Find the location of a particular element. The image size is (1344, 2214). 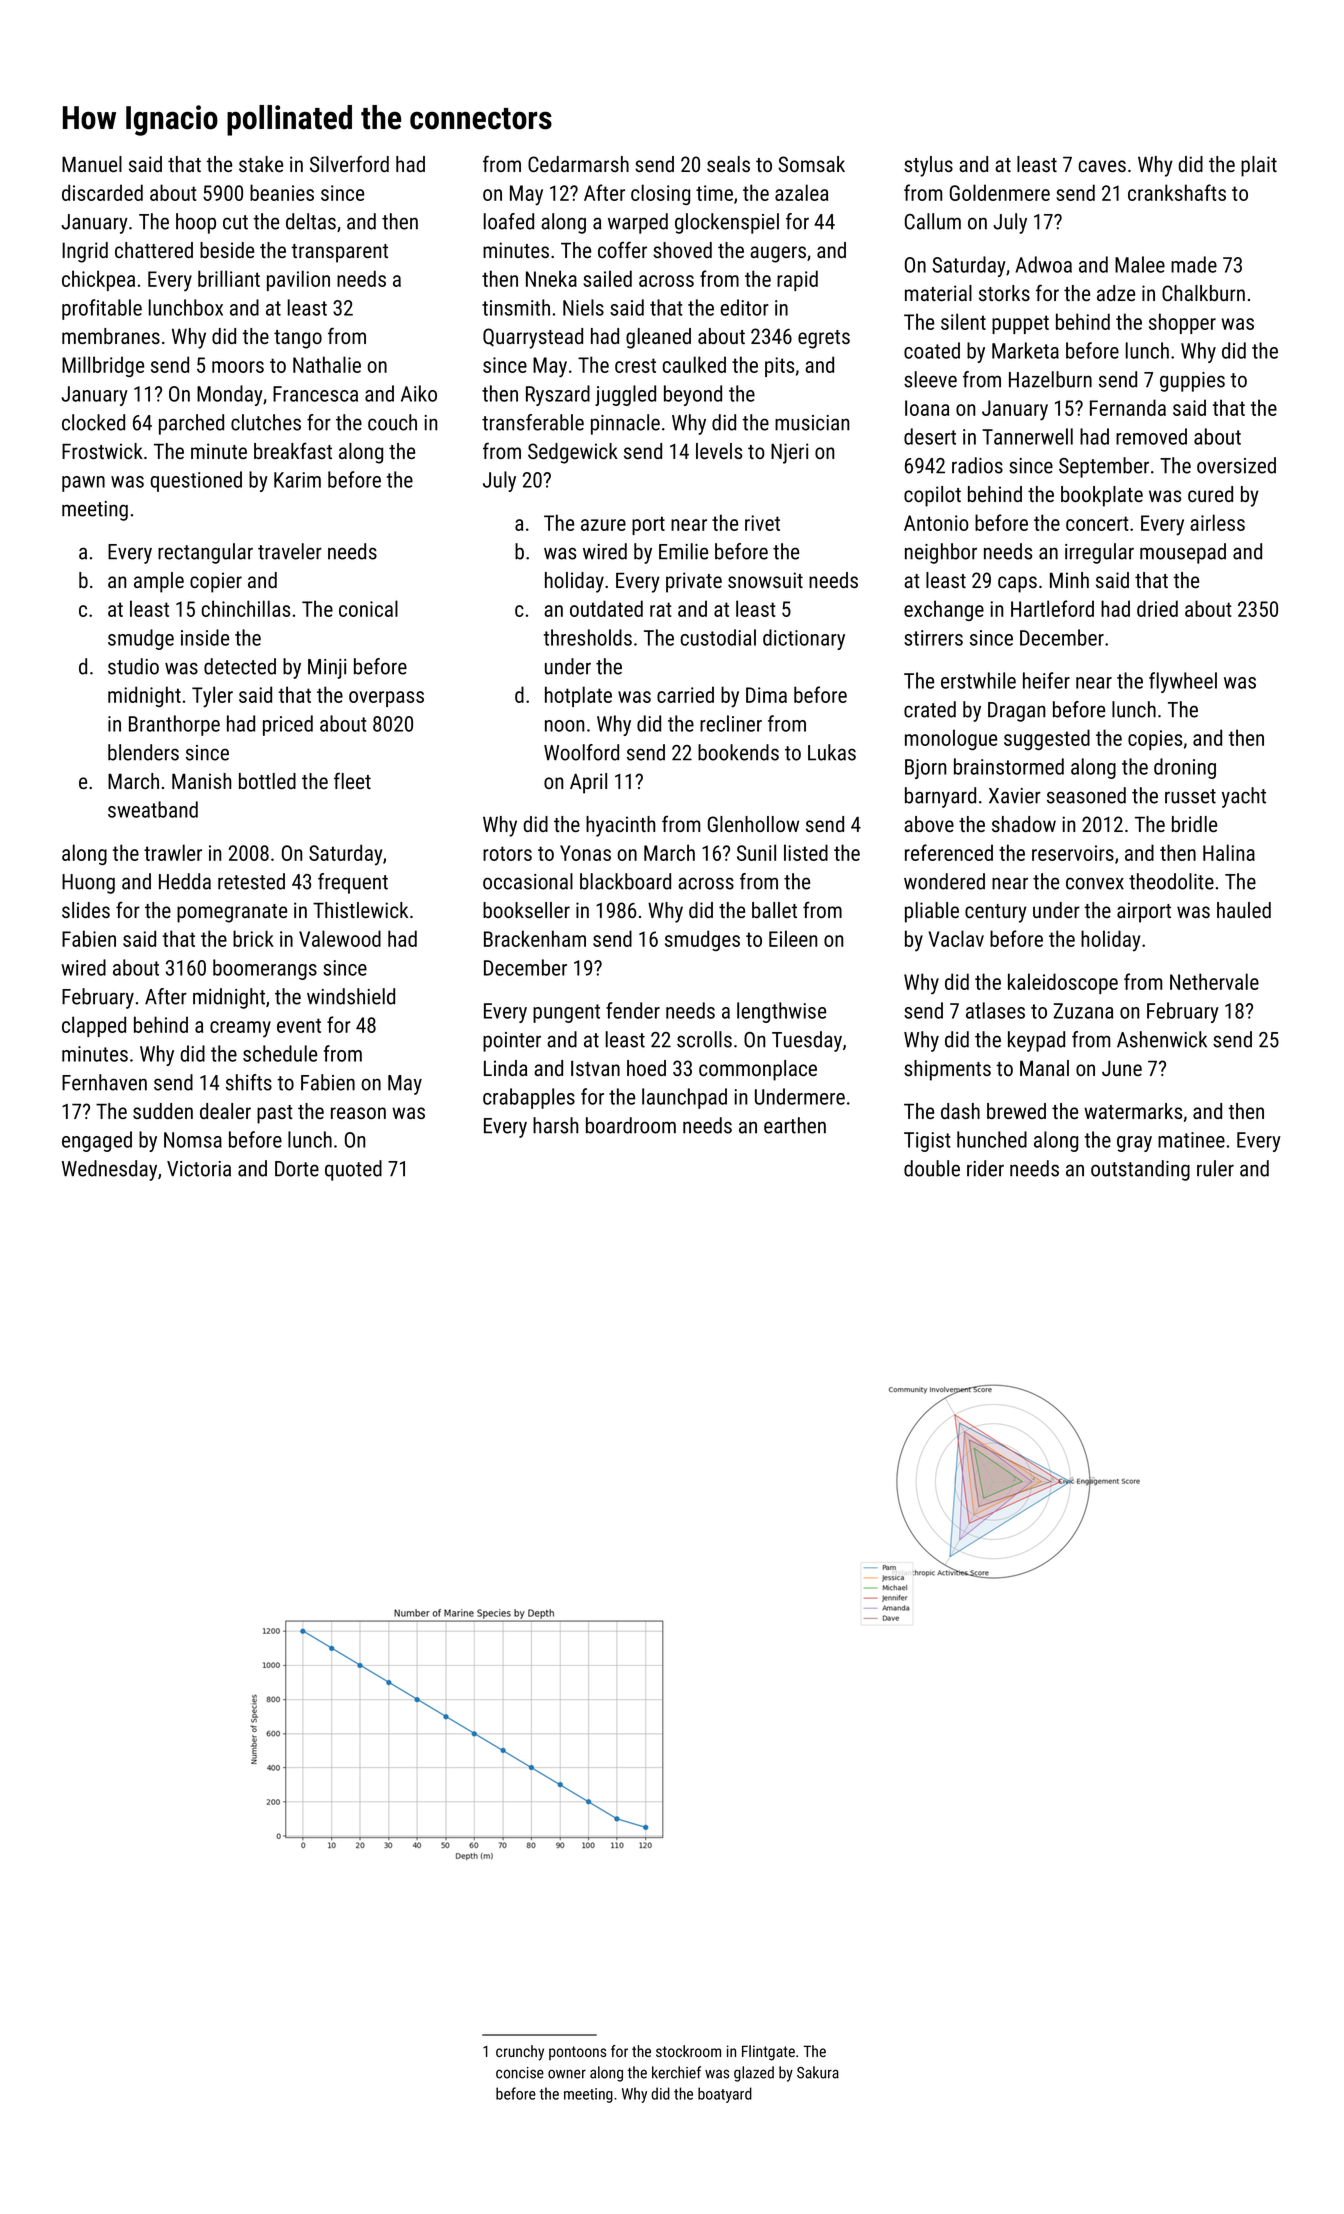

crunchy is located at coordinates (520, 2053).
